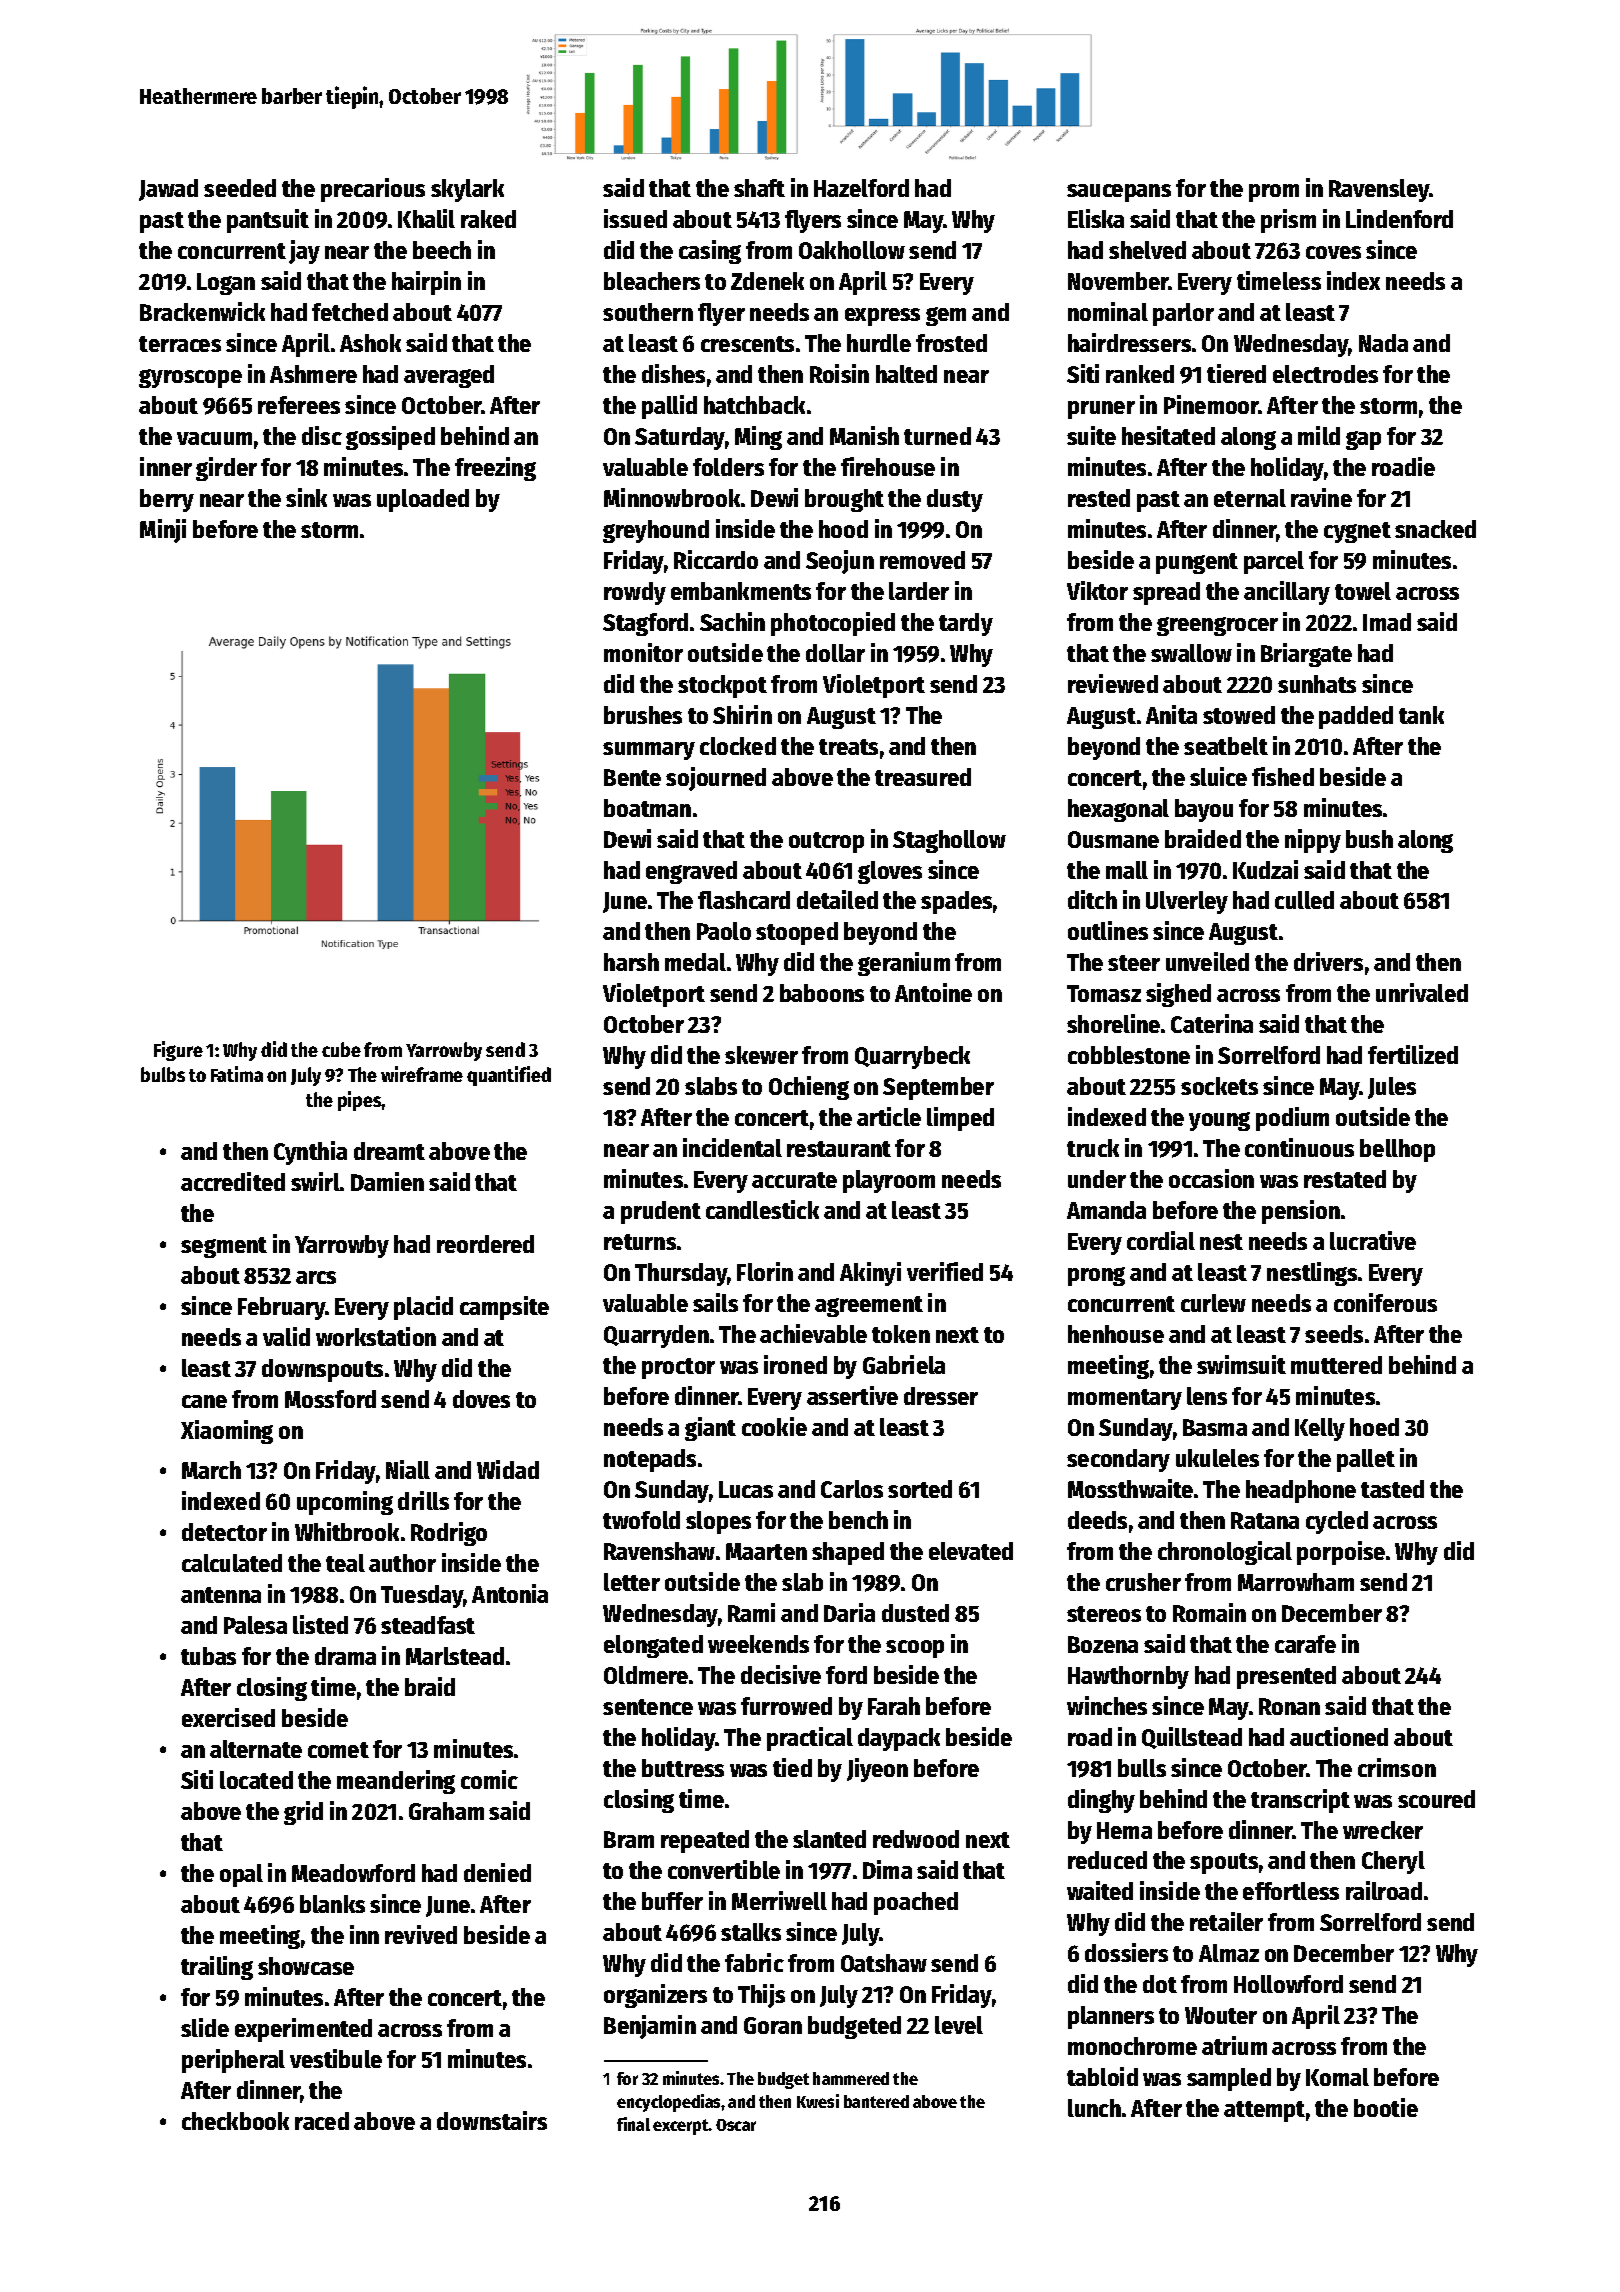 The width and height of the screenshot is (1620, 2292). I want to click on saucepans, so click(1119, 193).
